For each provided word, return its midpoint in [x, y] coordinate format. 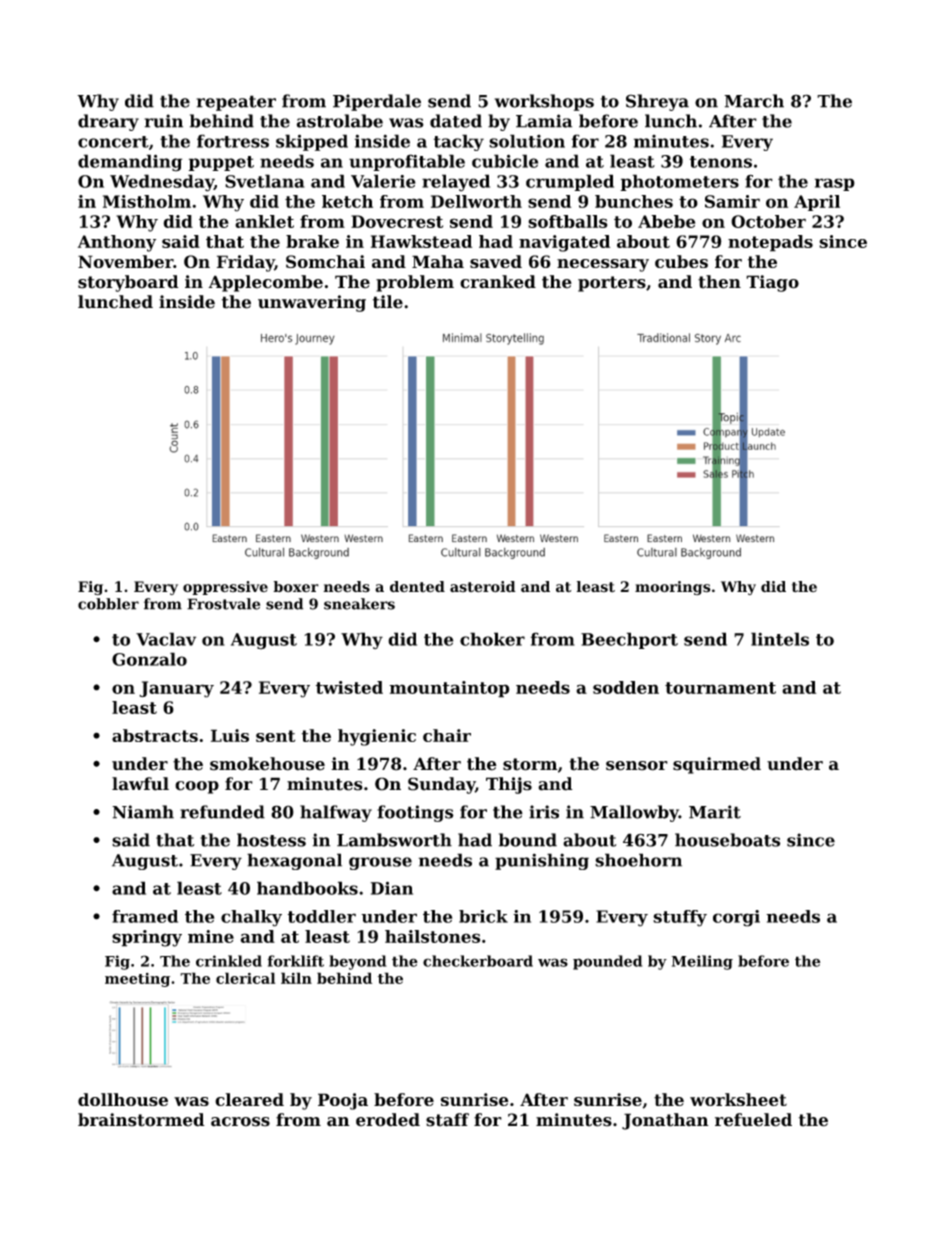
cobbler [108, 604]
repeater [236, 103]
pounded [607, 962]
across [240, 1122]
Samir [732, 201]
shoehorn [638, 860]
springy [147, 938]
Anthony [117, 243]
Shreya [657, 102]
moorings [673, 588]
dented [417, 587]
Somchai [325, 261]
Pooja [343, 1101]
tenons [721, 162]
